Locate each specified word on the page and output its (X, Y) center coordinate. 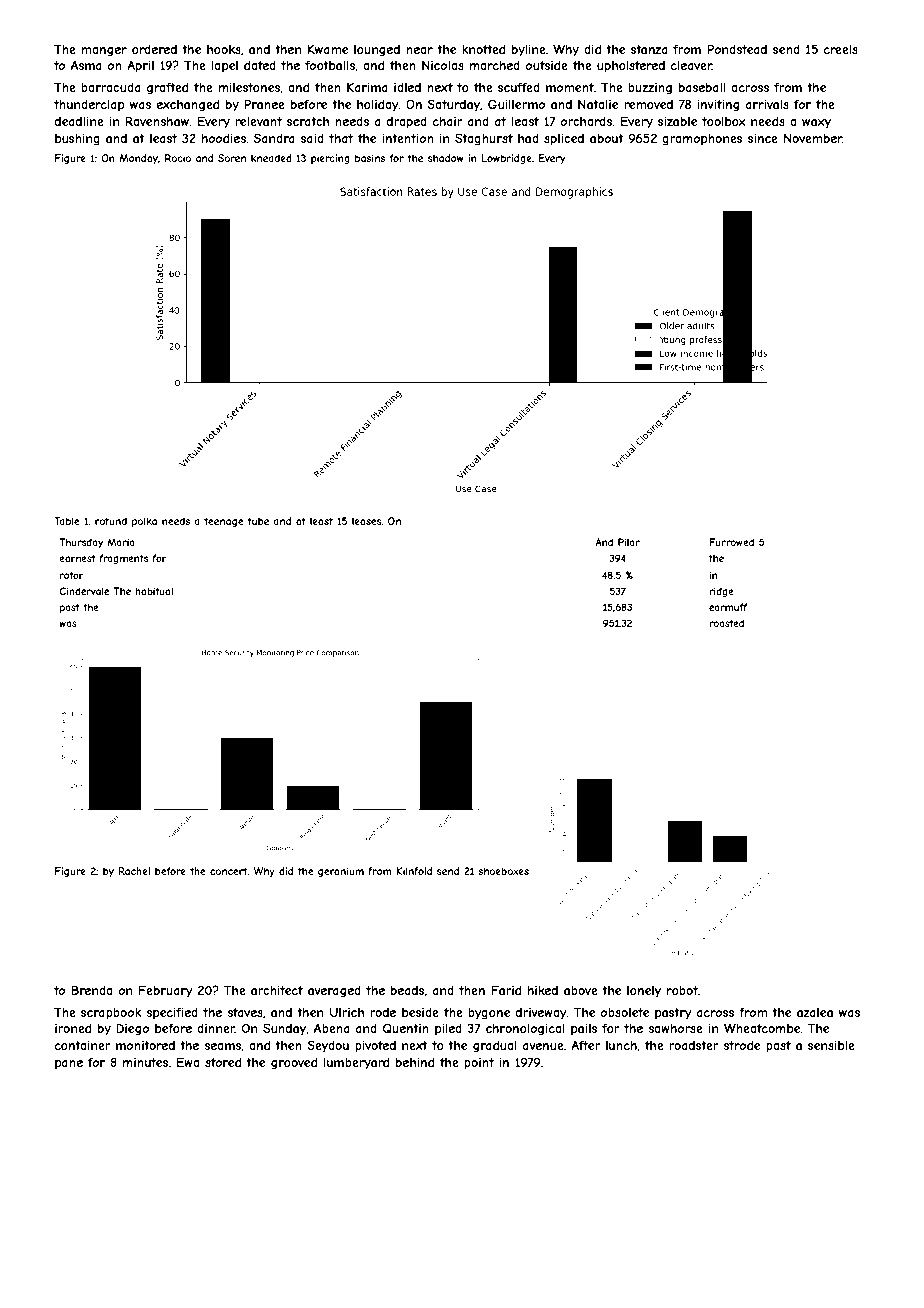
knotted (483, 49)
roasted (726, 623)
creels (841, 49)
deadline (79, 121)
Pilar (629, 542)
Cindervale (84, 591)
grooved (294, 1063)
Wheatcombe (762, 1028)
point (479, 1064)
